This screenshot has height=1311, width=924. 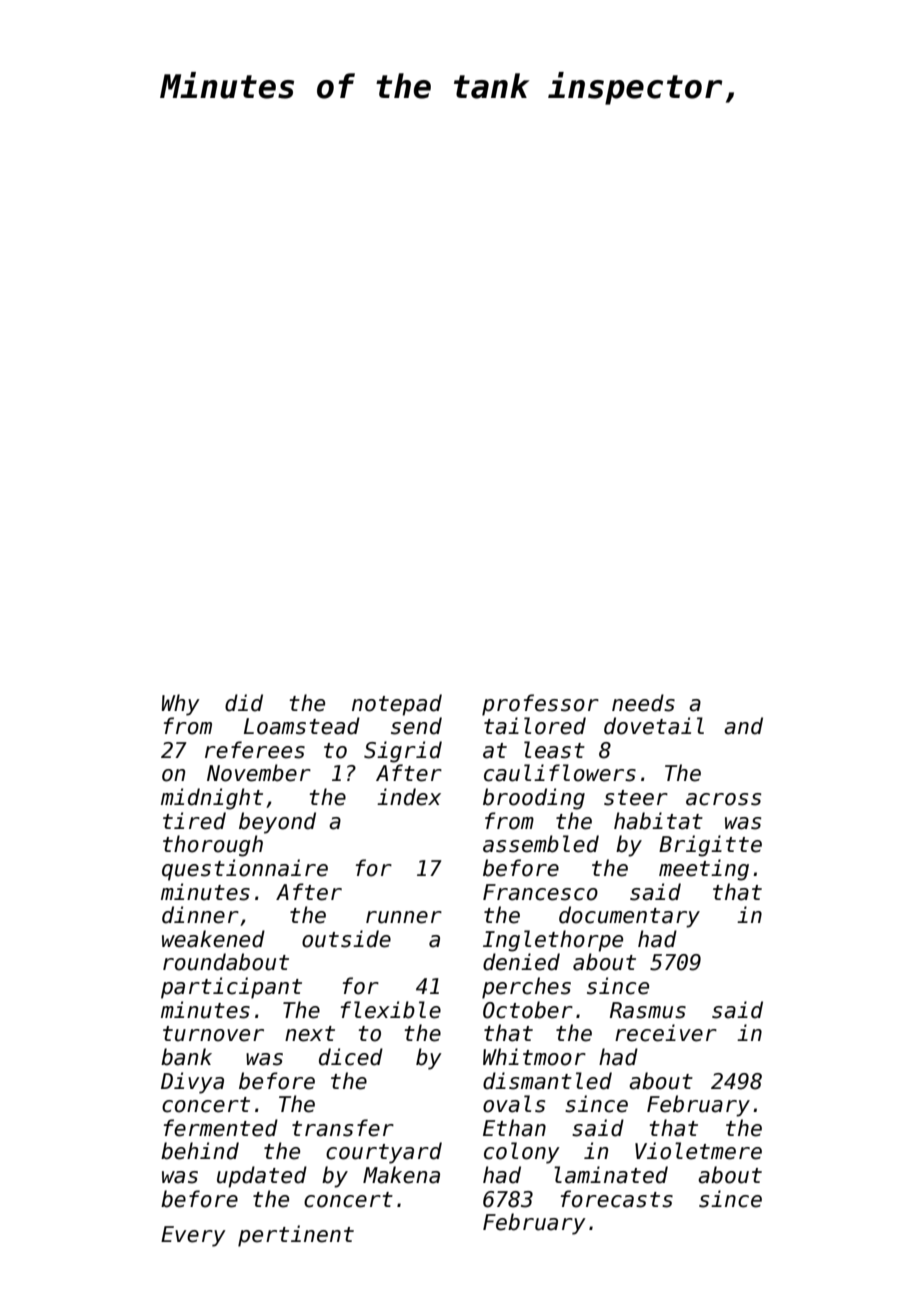 What do you see at coordinates (643, 703) in the screenshot?
I see `needs` at bounding box center [643, 703].
